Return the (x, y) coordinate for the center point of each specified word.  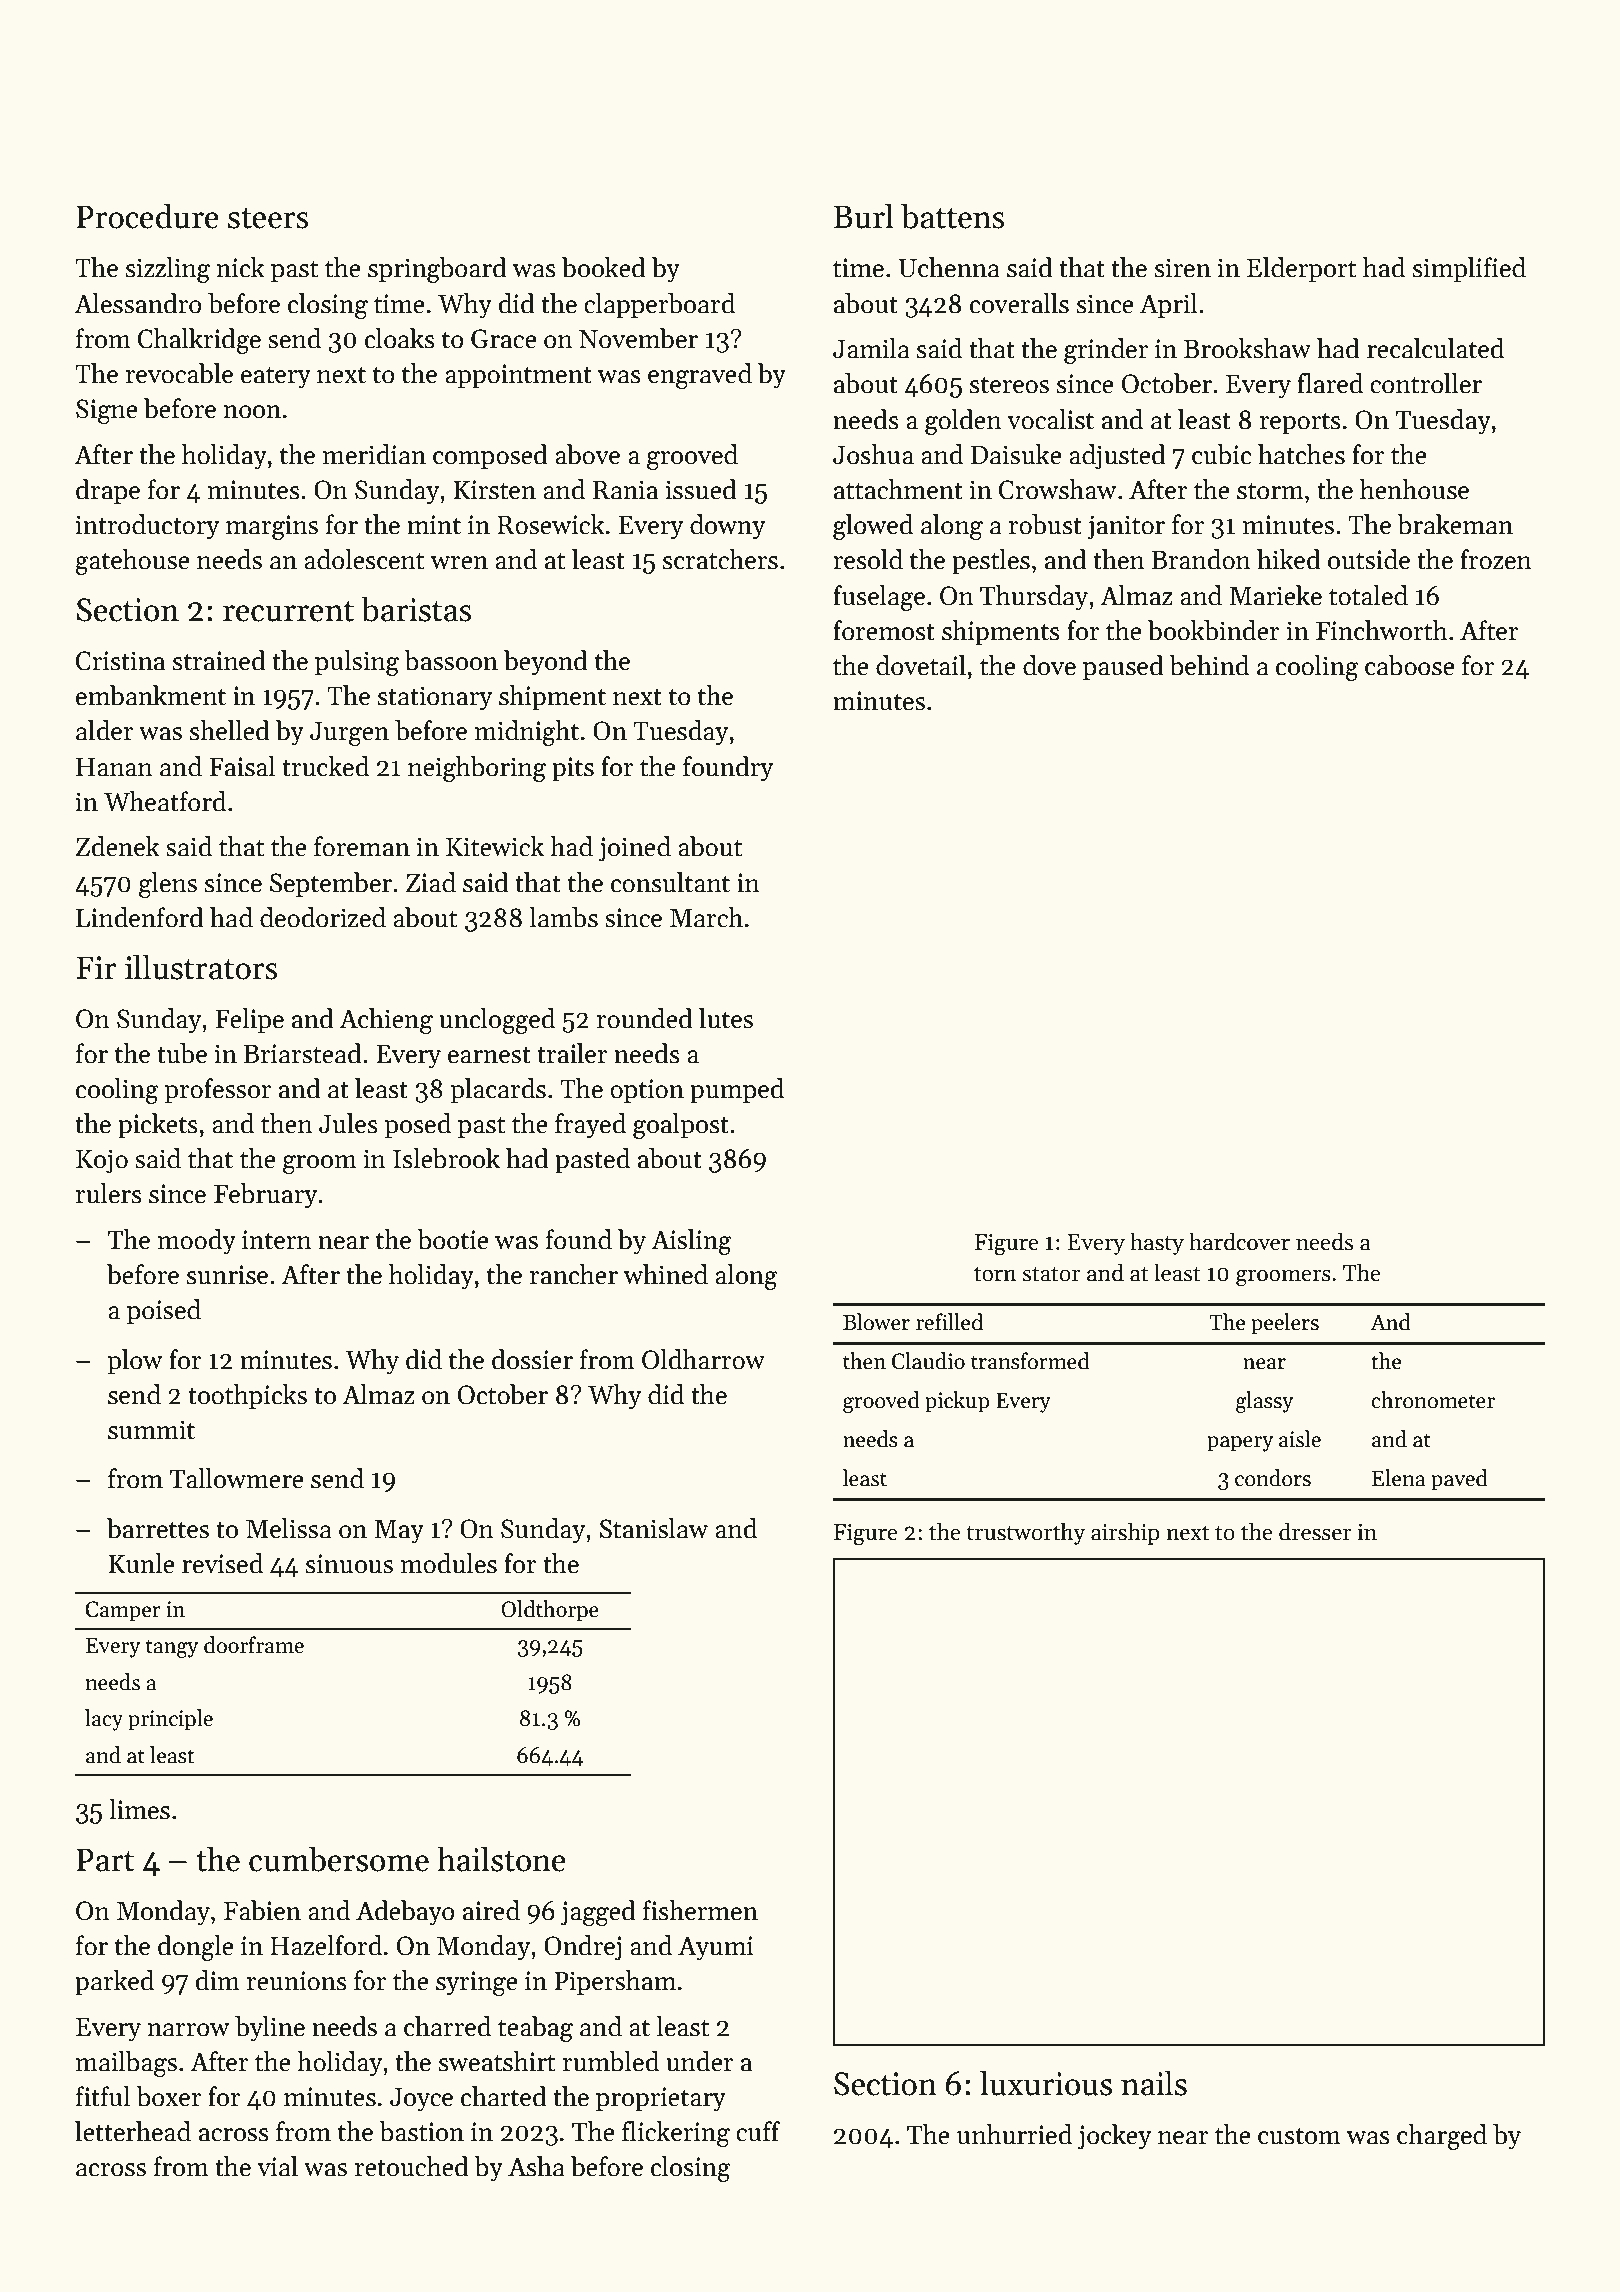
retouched (412, 2166)
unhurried (1014, 2134)
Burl (863, 216)
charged (1442, 2137)
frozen (1496, 559)
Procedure (147, 216)
